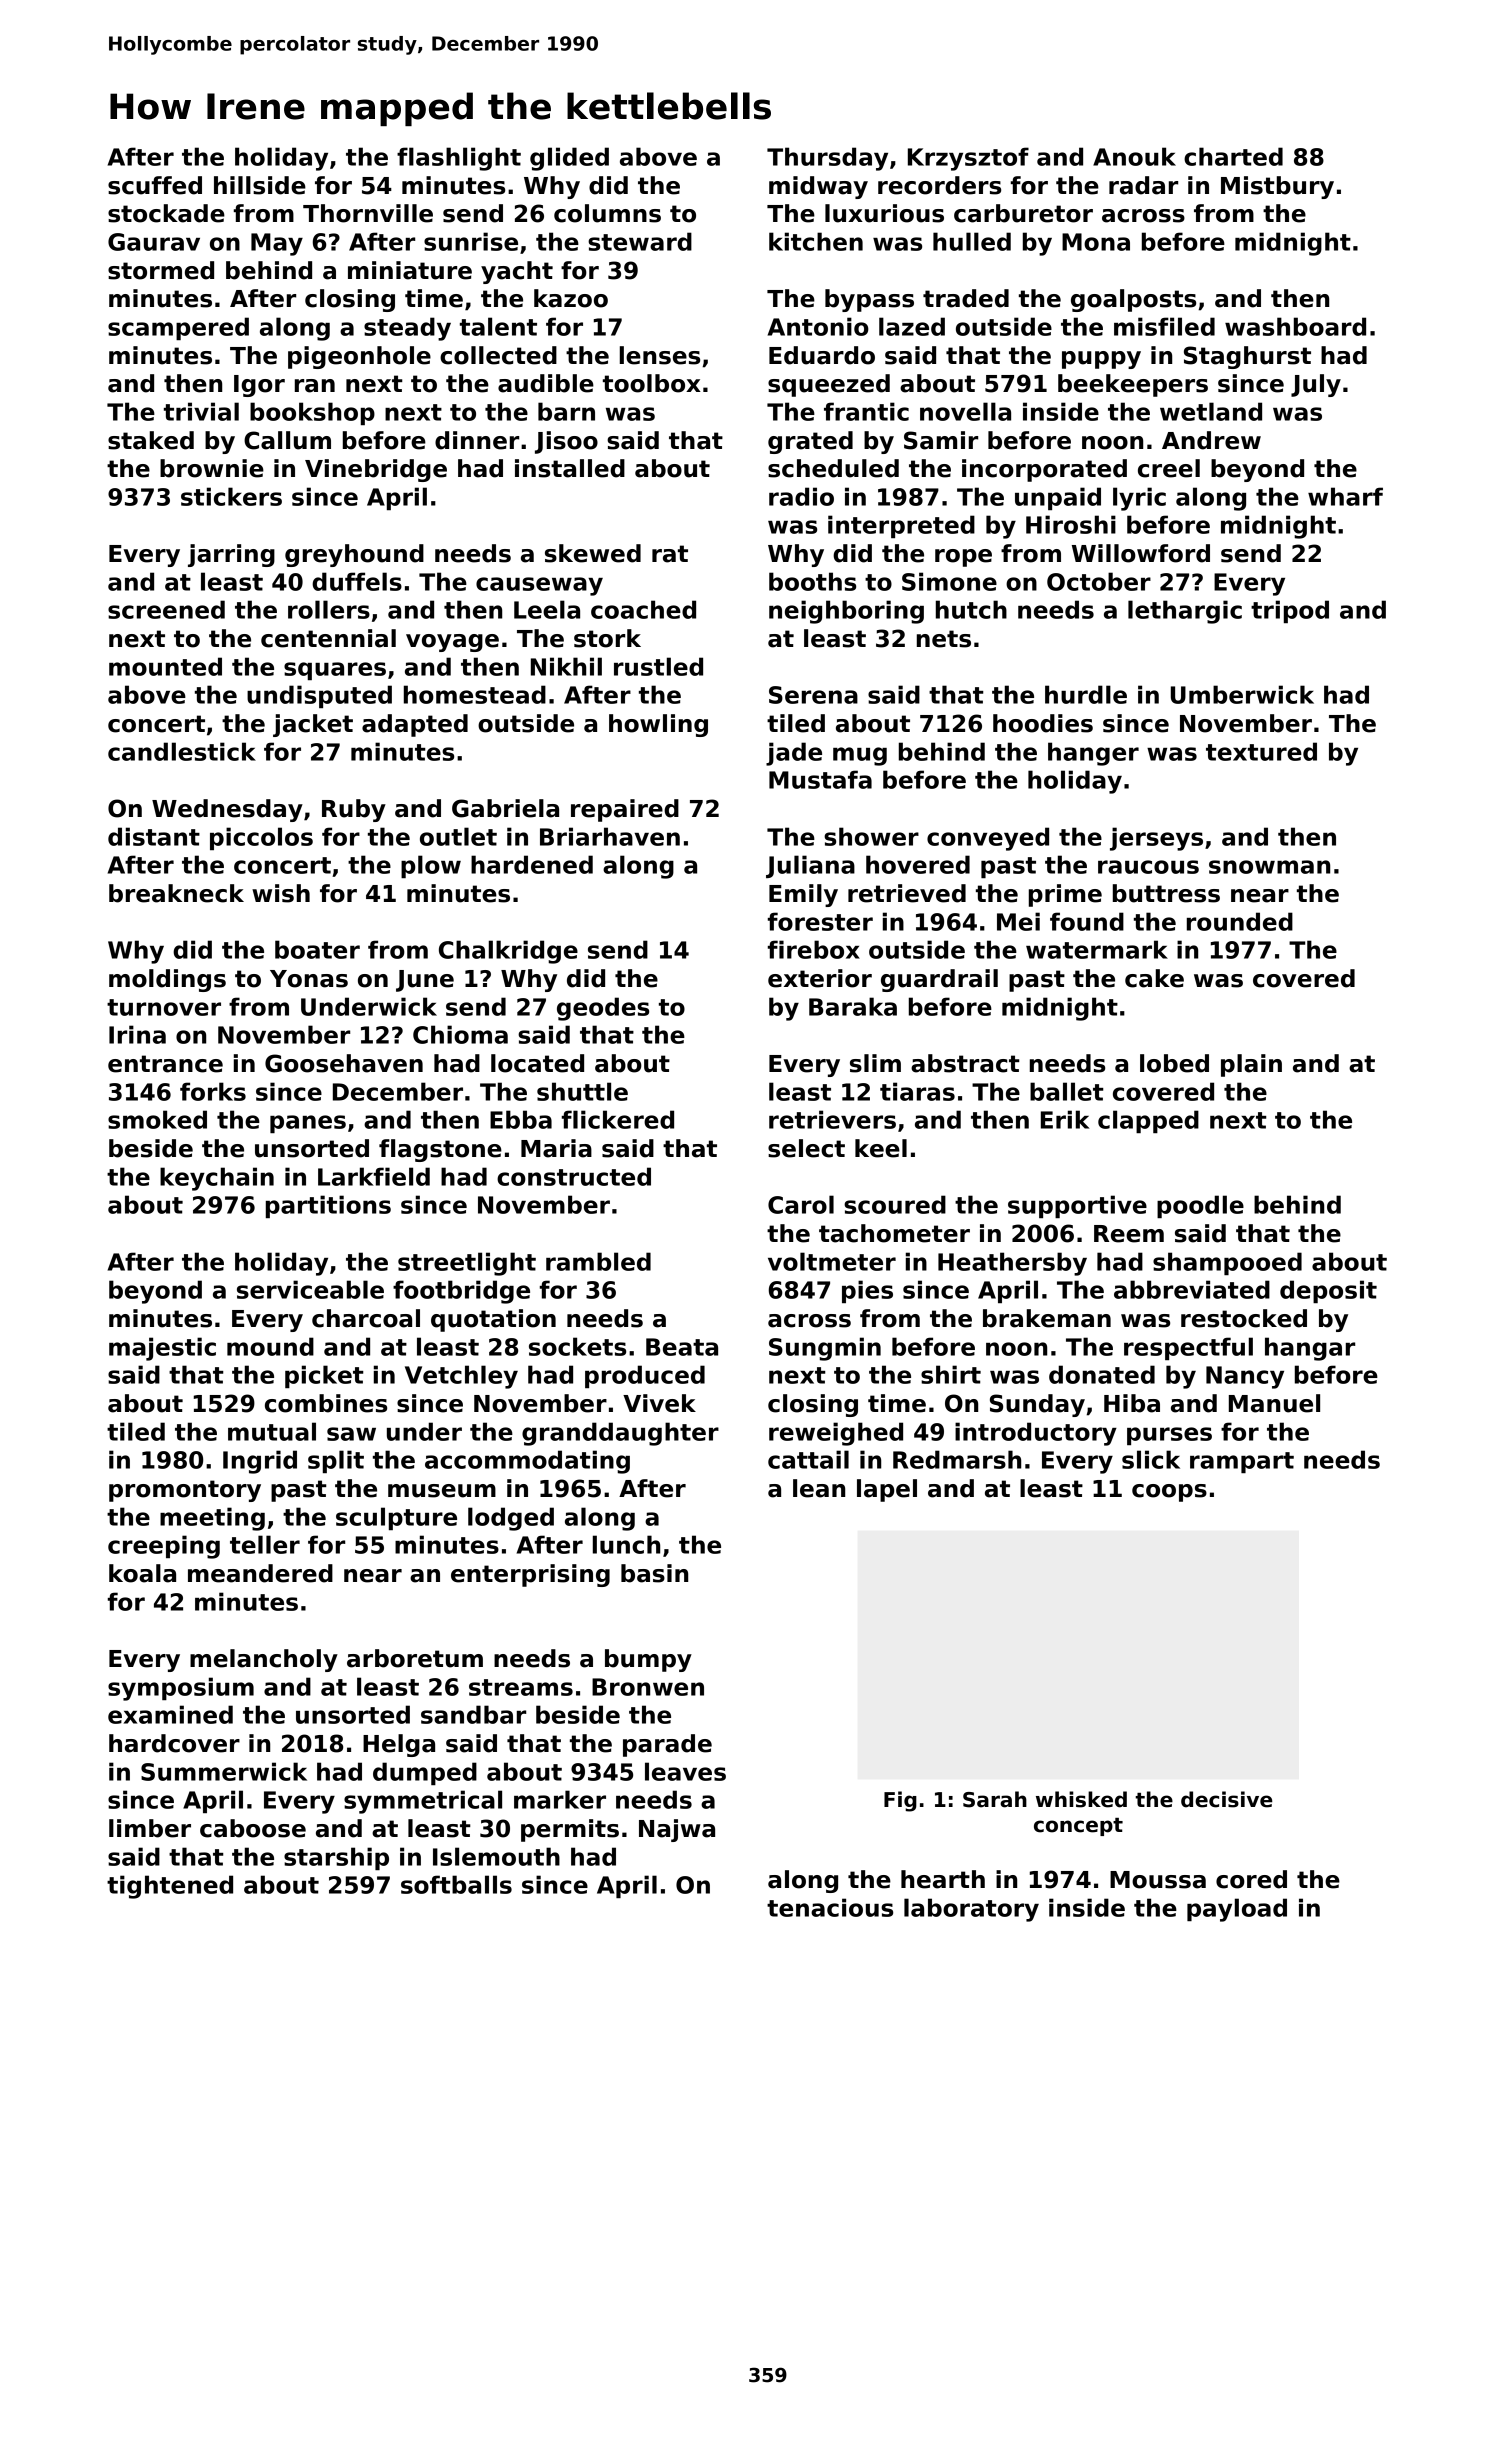 The width and height of the screenshot is (1496, 2464). I want to click on interpreted, so click(901, 526).
